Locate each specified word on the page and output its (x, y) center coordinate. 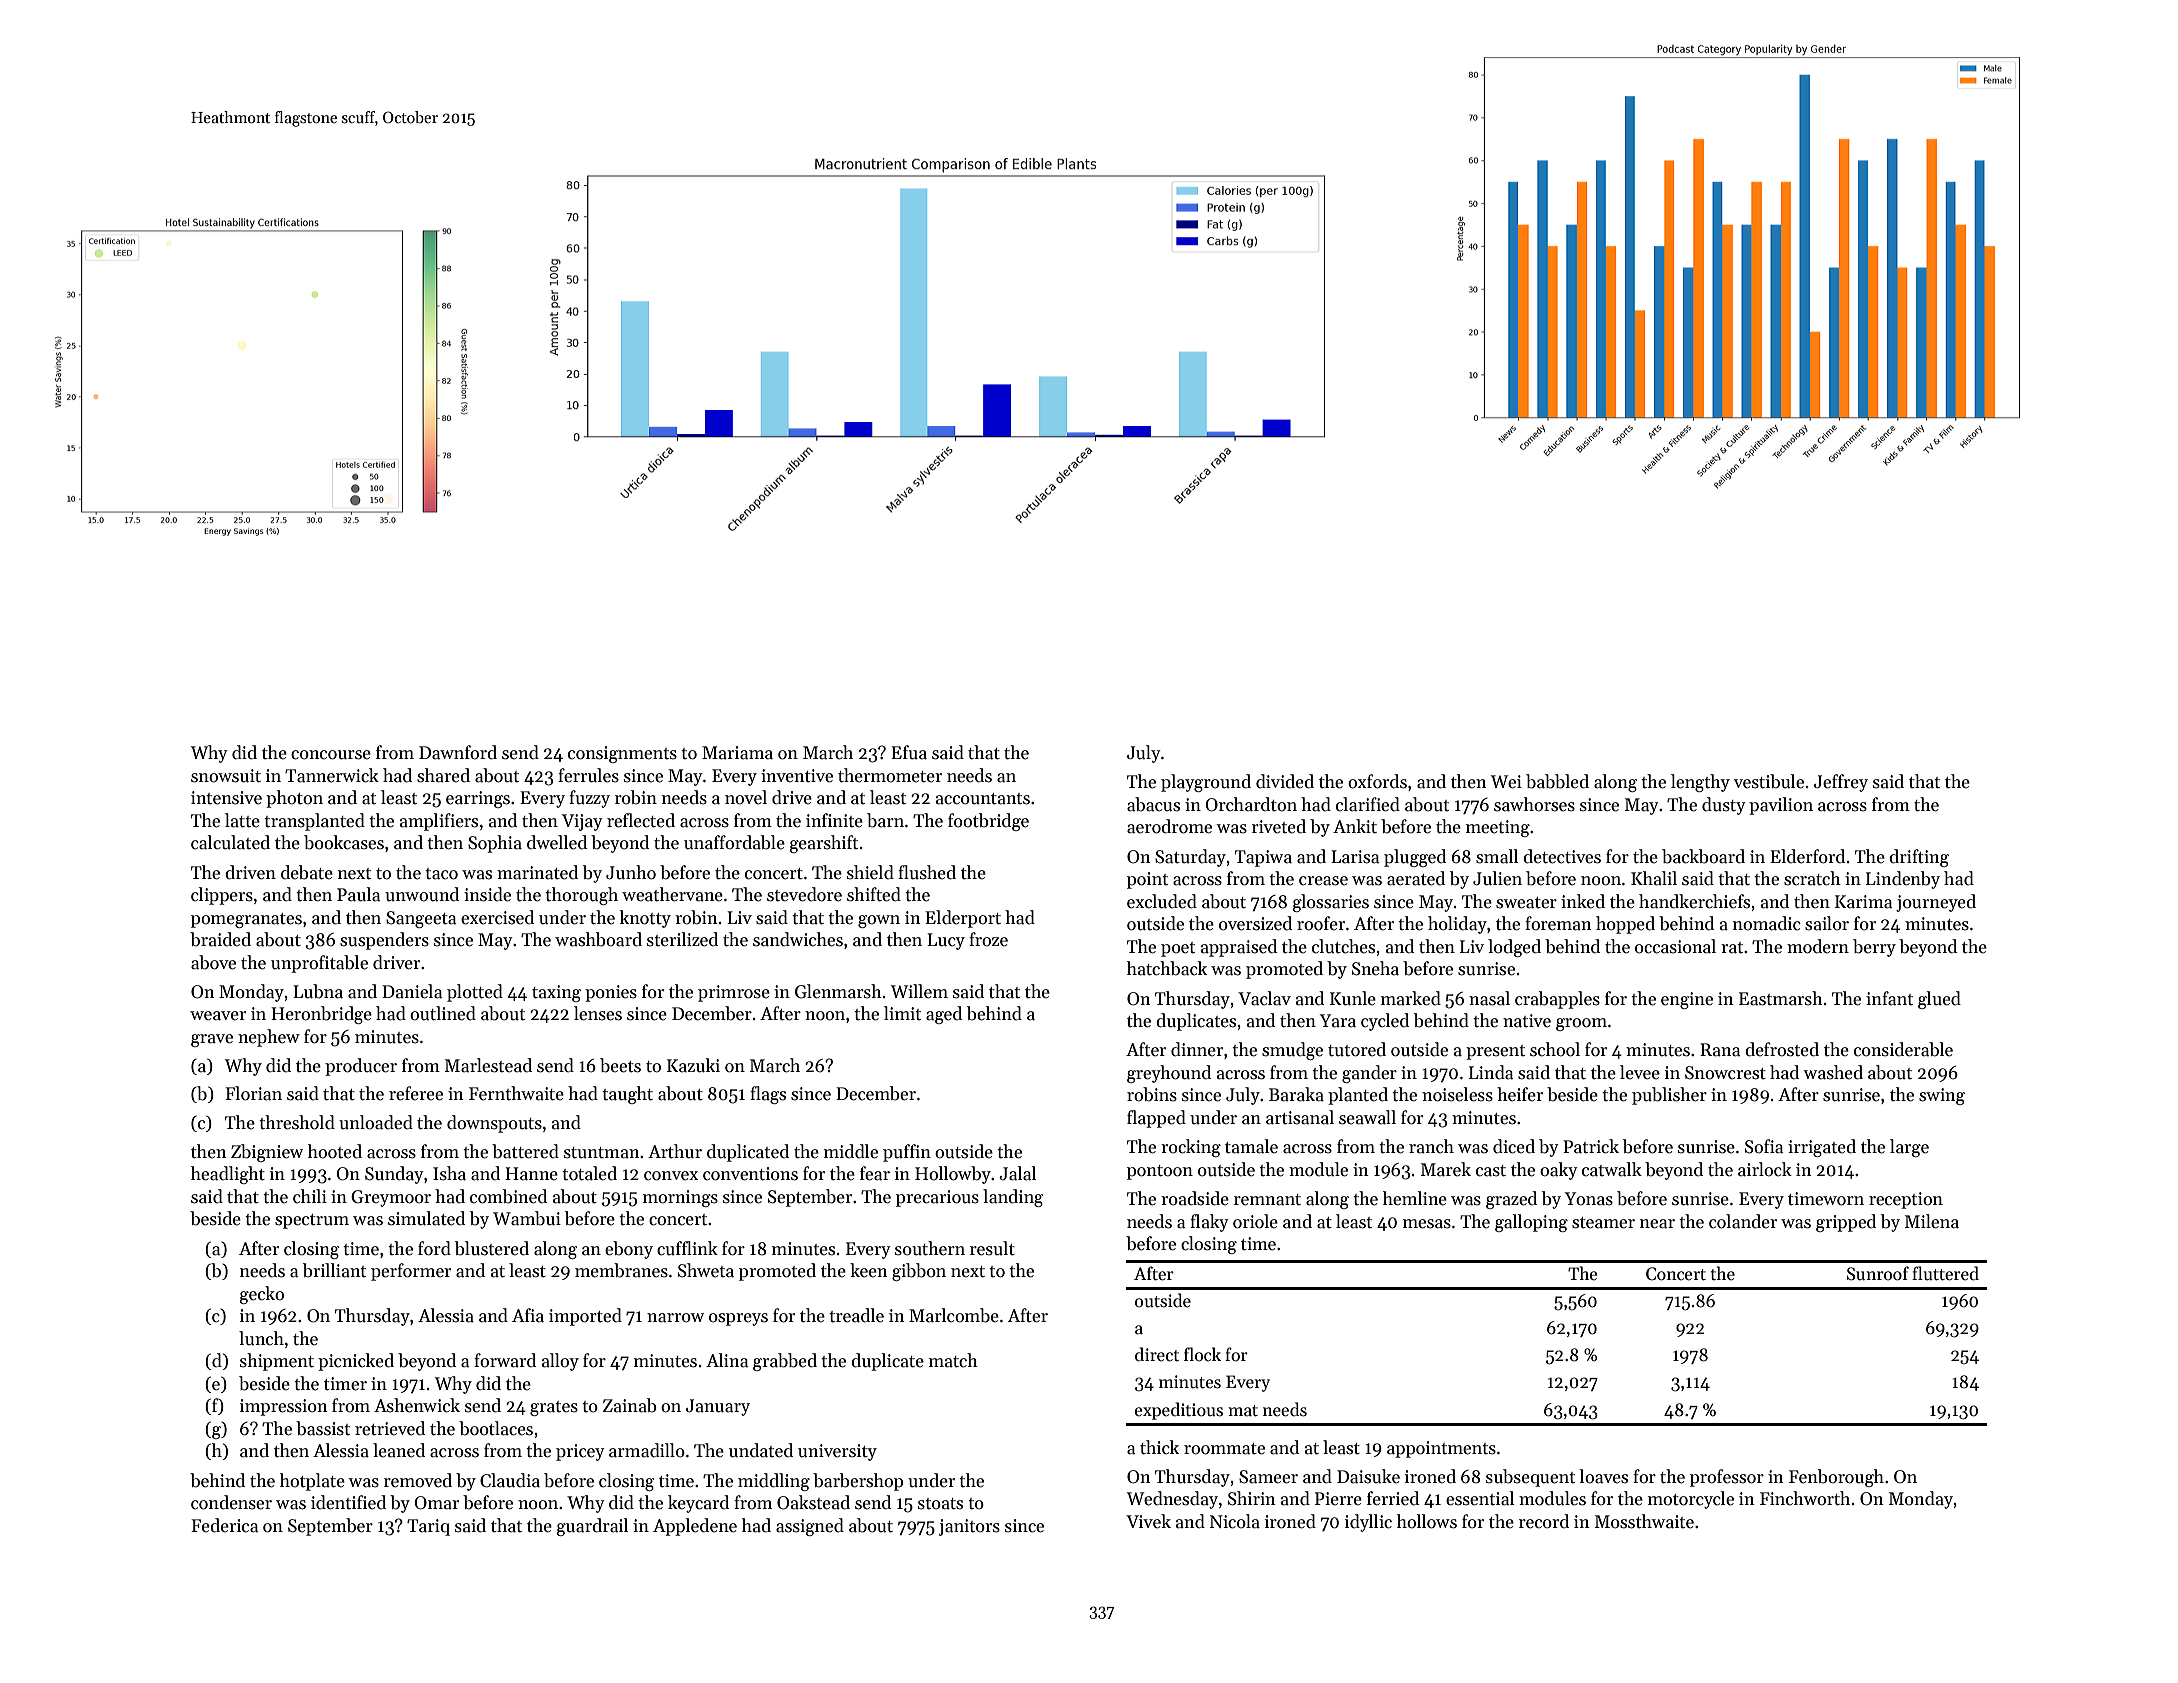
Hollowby (953, 1175)
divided (1285, 781)
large (1909, 1148)
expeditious (1179, 1411)
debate (307, 872)
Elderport (963, 919)
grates (554, 1408)
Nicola (1235, 1521)
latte (242, 820)
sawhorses (1534, 804)
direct (1157, 1354)
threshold (297, 1122)
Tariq (428, 1527)
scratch (1812, 878)
